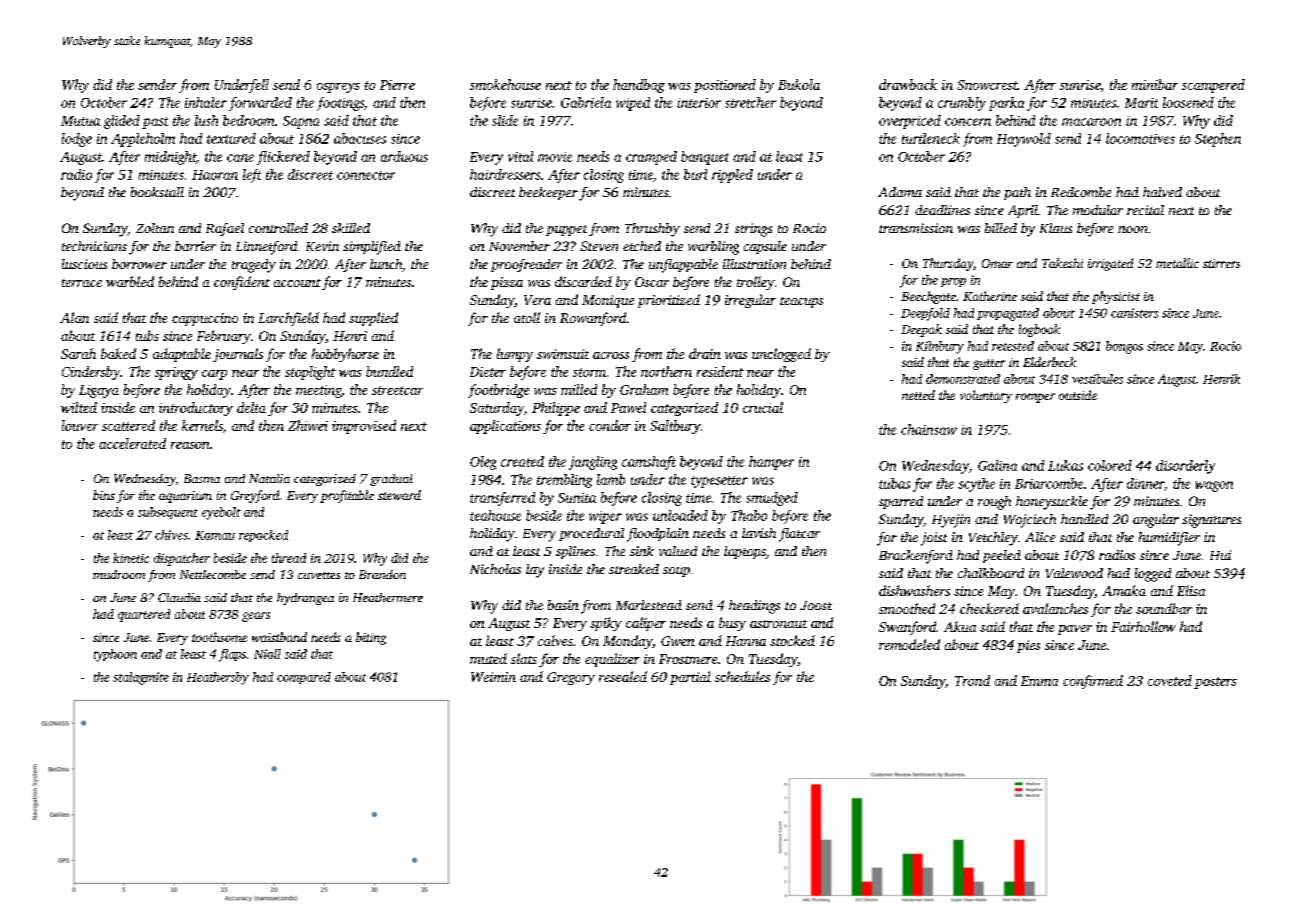  I want to click on illustration, so click(754, 264).
